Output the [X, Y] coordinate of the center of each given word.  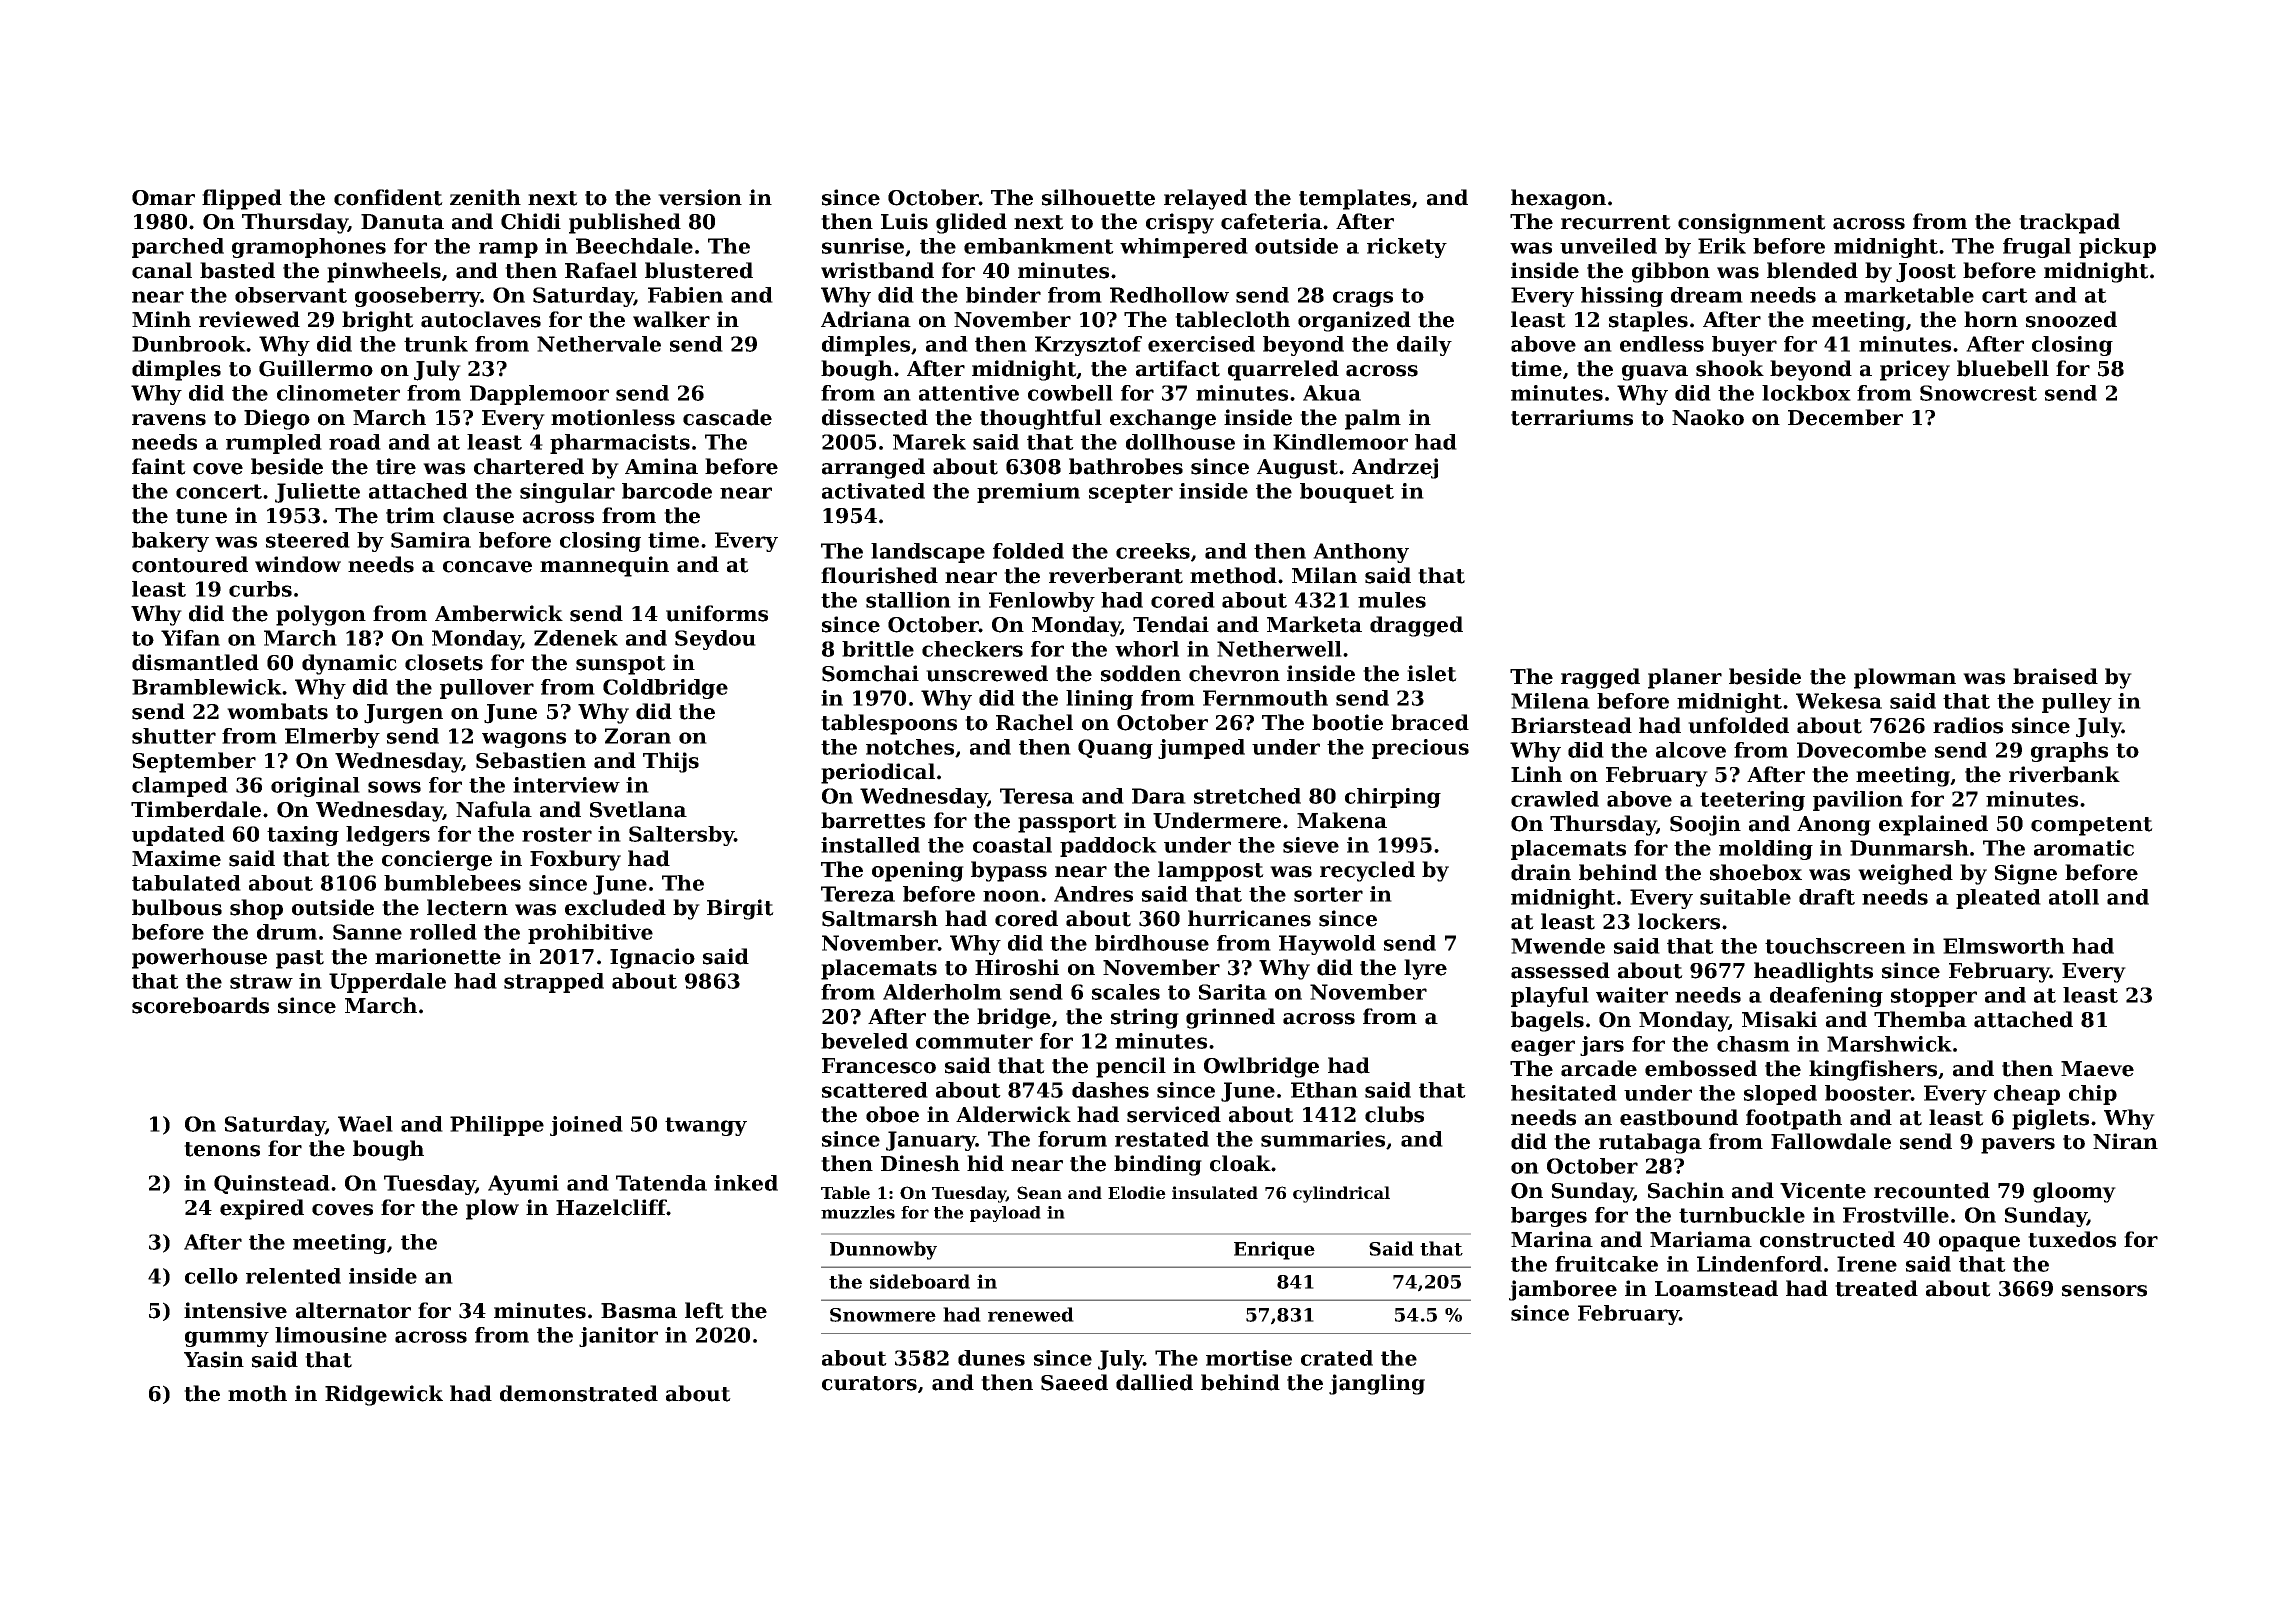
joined [586, 1126]
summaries [1323, 1139]
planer [1685, 678]
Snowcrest [1978, 393]
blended [1812, 270]
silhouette [1098, 197]
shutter [174, 736]
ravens [169, 420]
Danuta [402, 222]
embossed [1701, 1068]
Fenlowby [1042, 602]
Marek [929, 442]
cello [211, 1276]
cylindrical [1341, 1194]
